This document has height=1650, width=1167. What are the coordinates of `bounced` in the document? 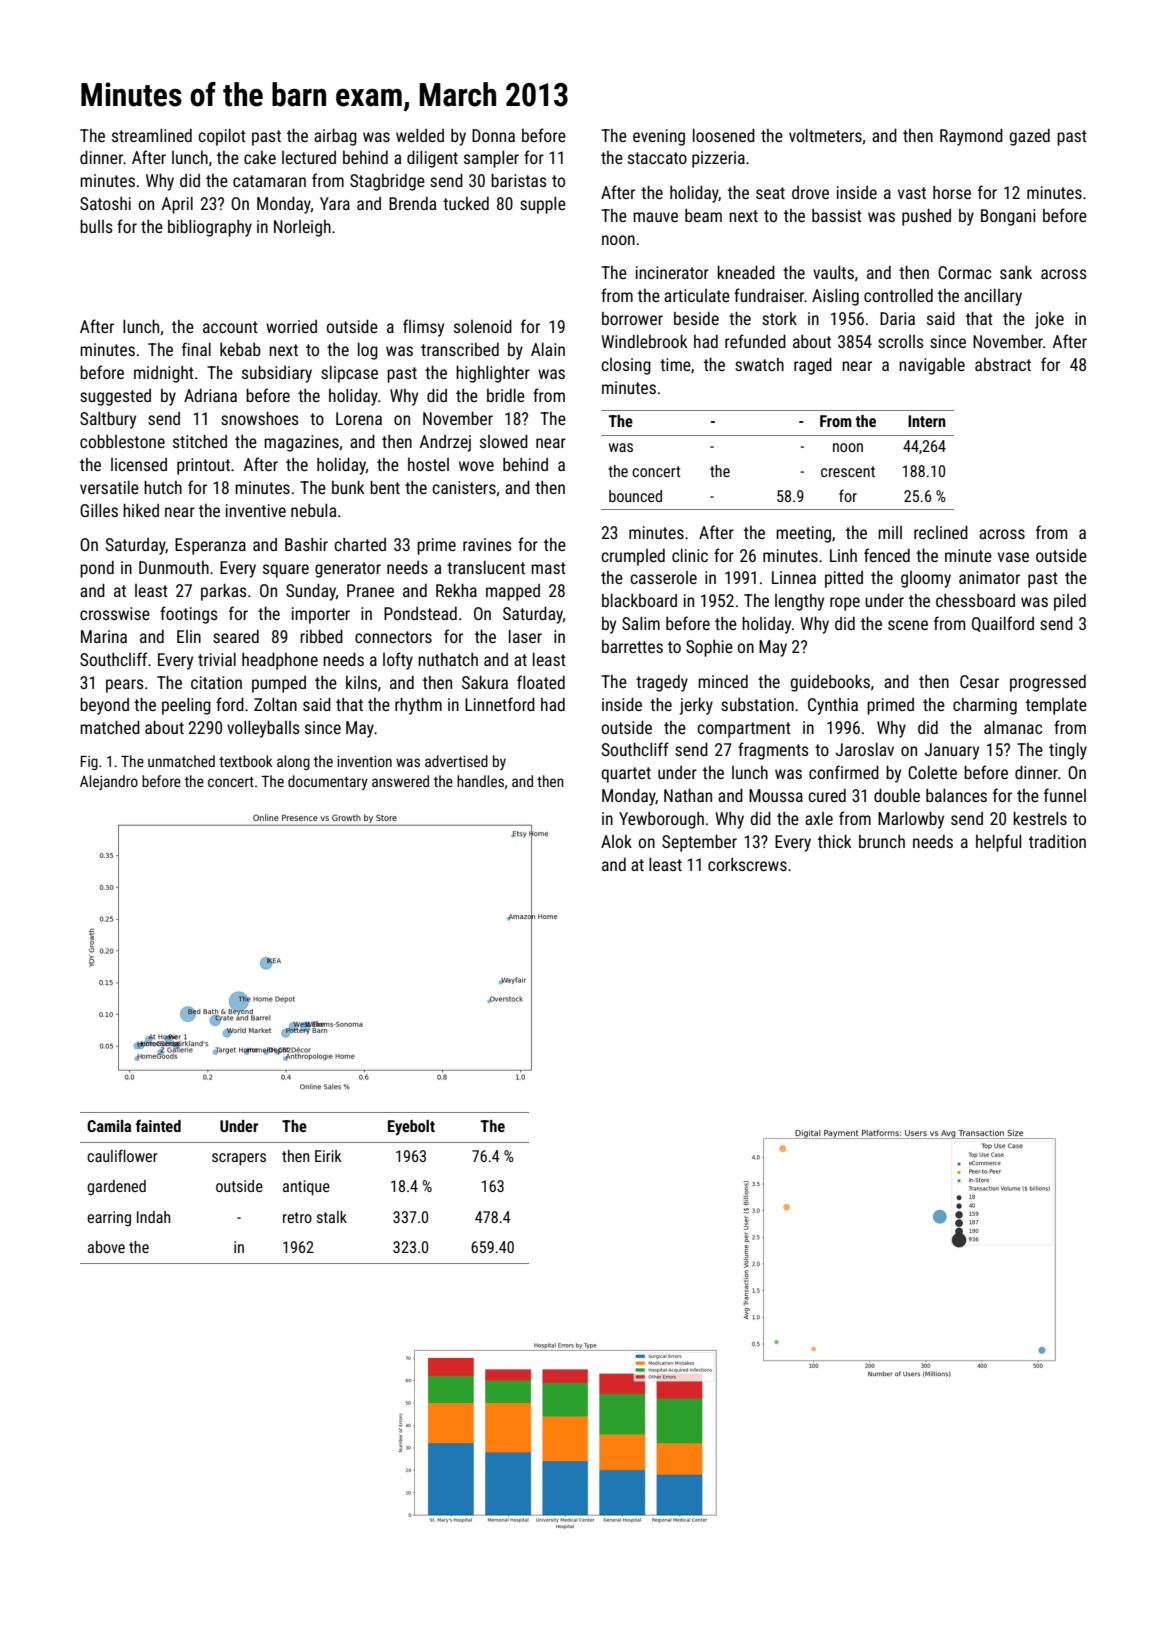 It's located at (635, 496).
